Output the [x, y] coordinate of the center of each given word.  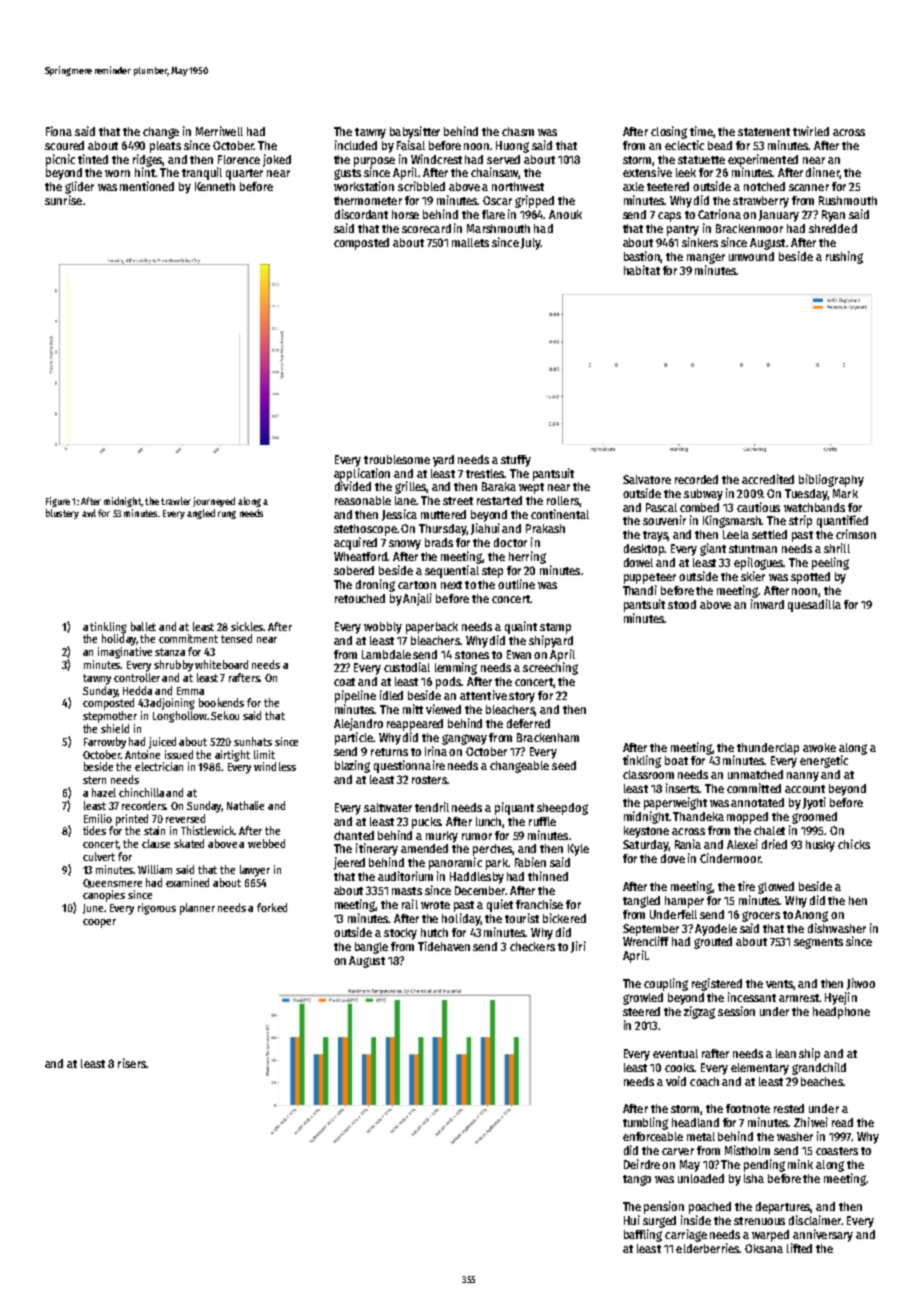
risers [132, 1063]
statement [764, 132]
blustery [62, 514]
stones [472, 655]
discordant [361, 214]
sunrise [63, 200]
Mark [845, 493]
